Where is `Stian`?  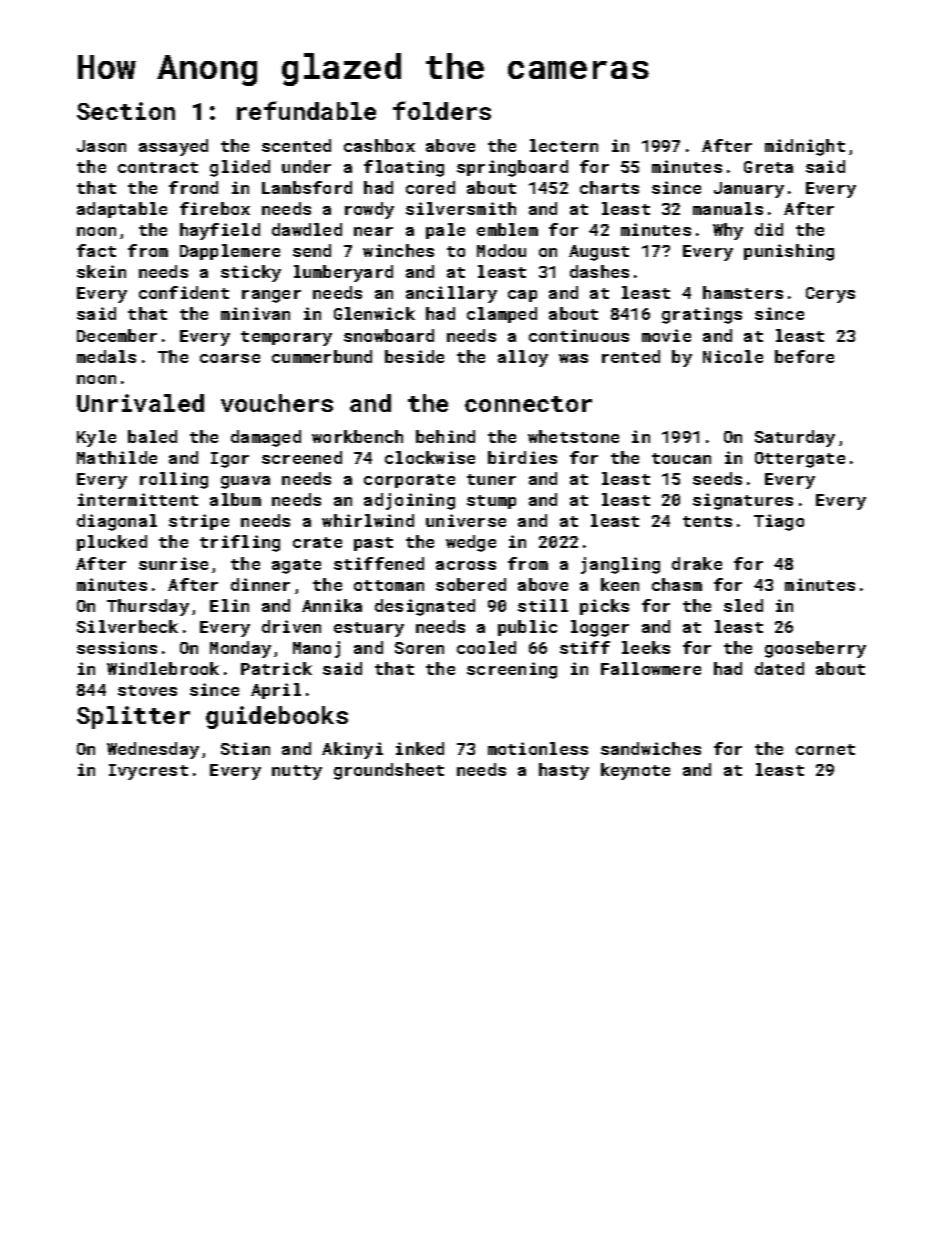
Stian is located at coordinates (245, 748).
